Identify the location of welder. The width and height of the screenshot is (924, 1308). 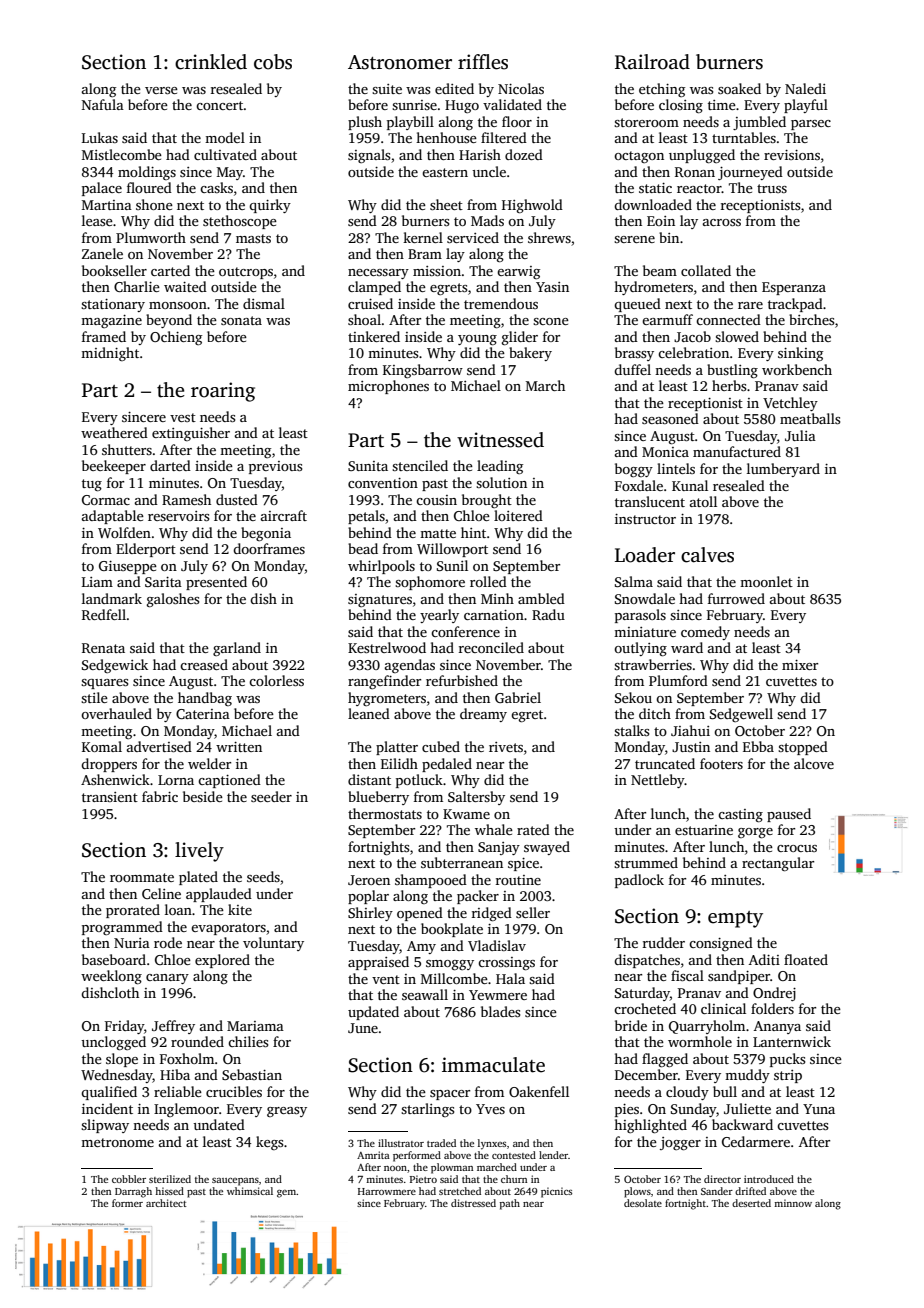
(209, 763).
